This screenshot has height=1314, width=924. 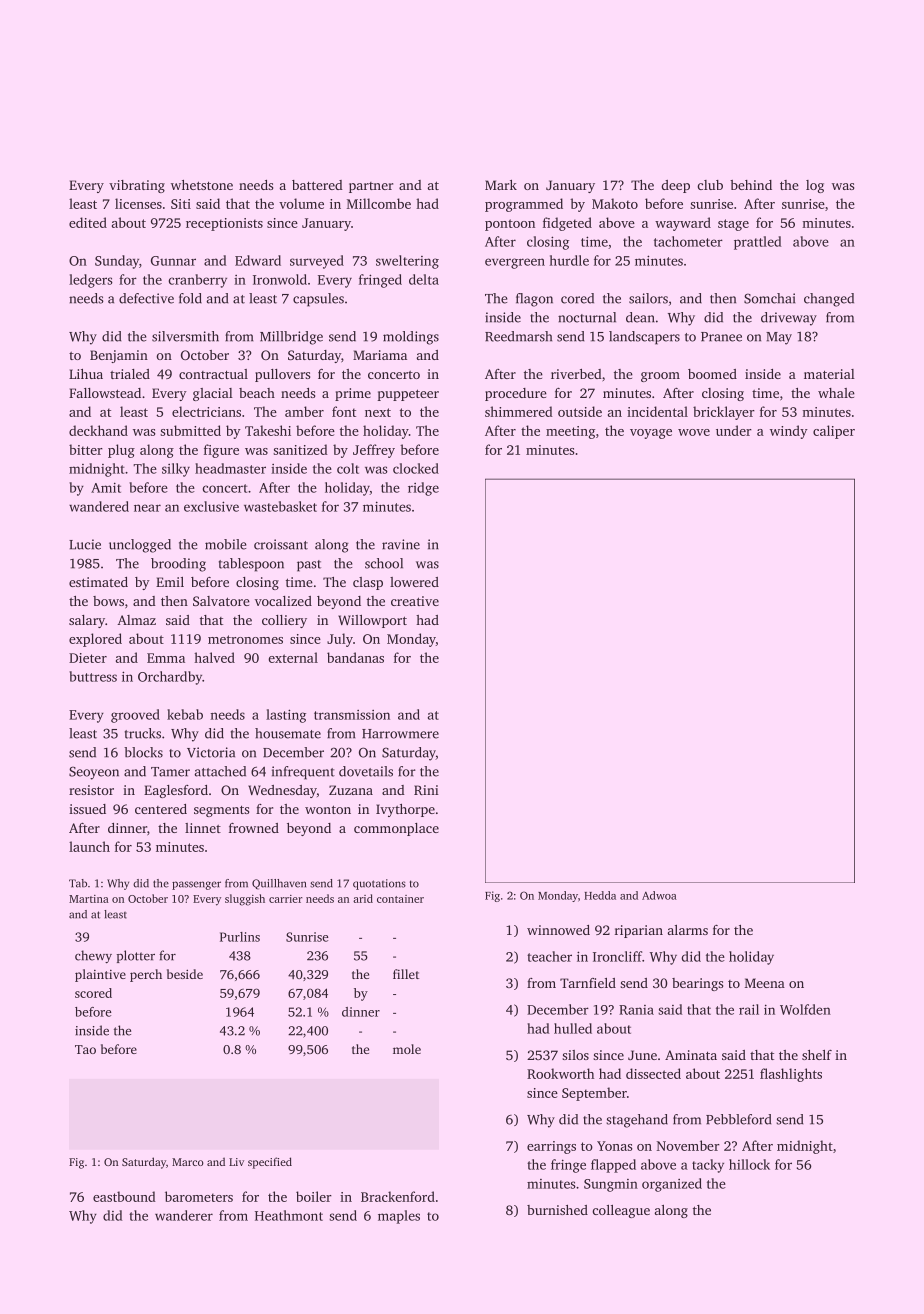 What do you see at coordinates (188, 1162) in the screenshot?
I see `Marco` at bounding box center [188, 1162].
